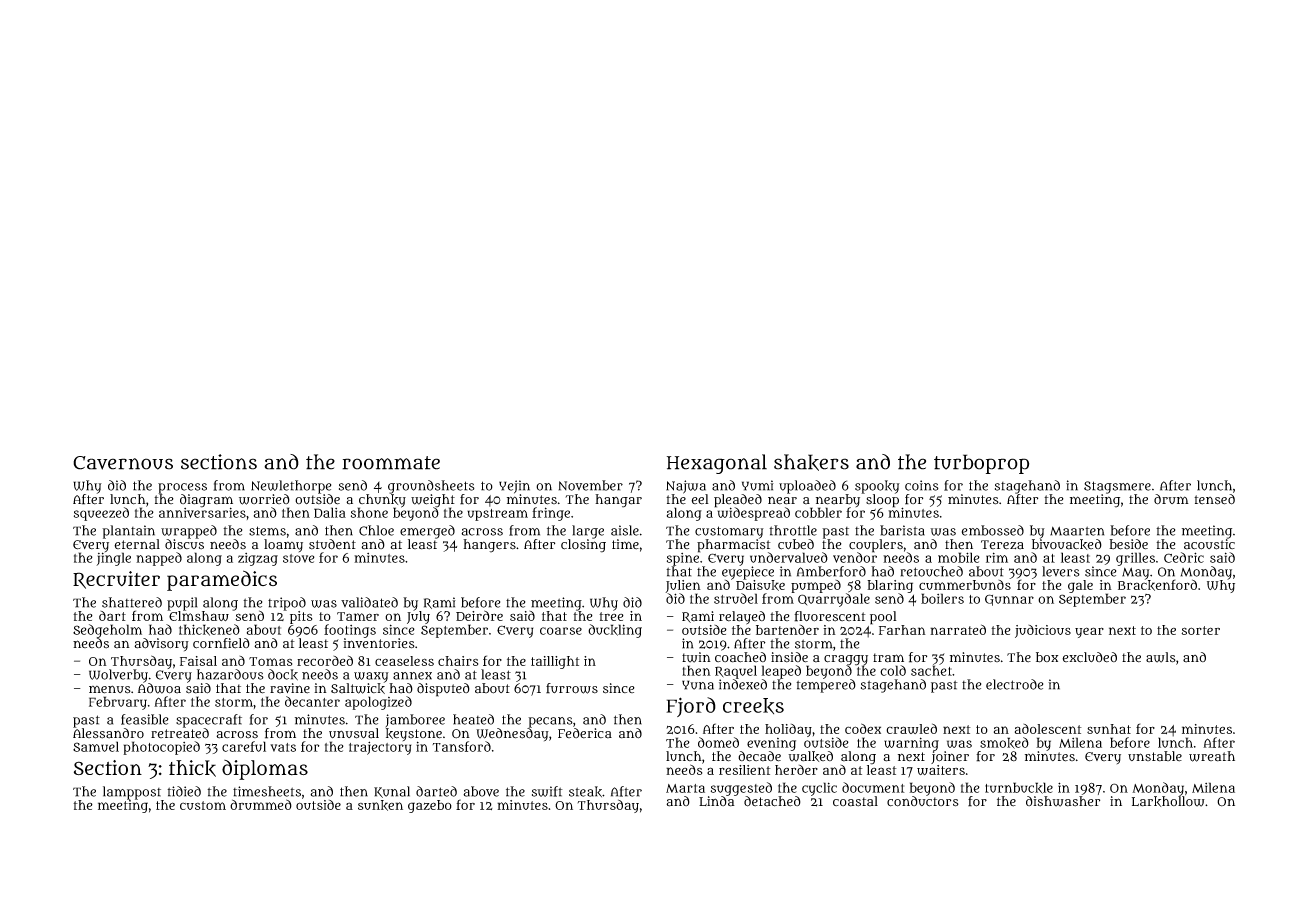 The height and width of the page is (924, 1308). I want to click on detached, so click(772, 801).
